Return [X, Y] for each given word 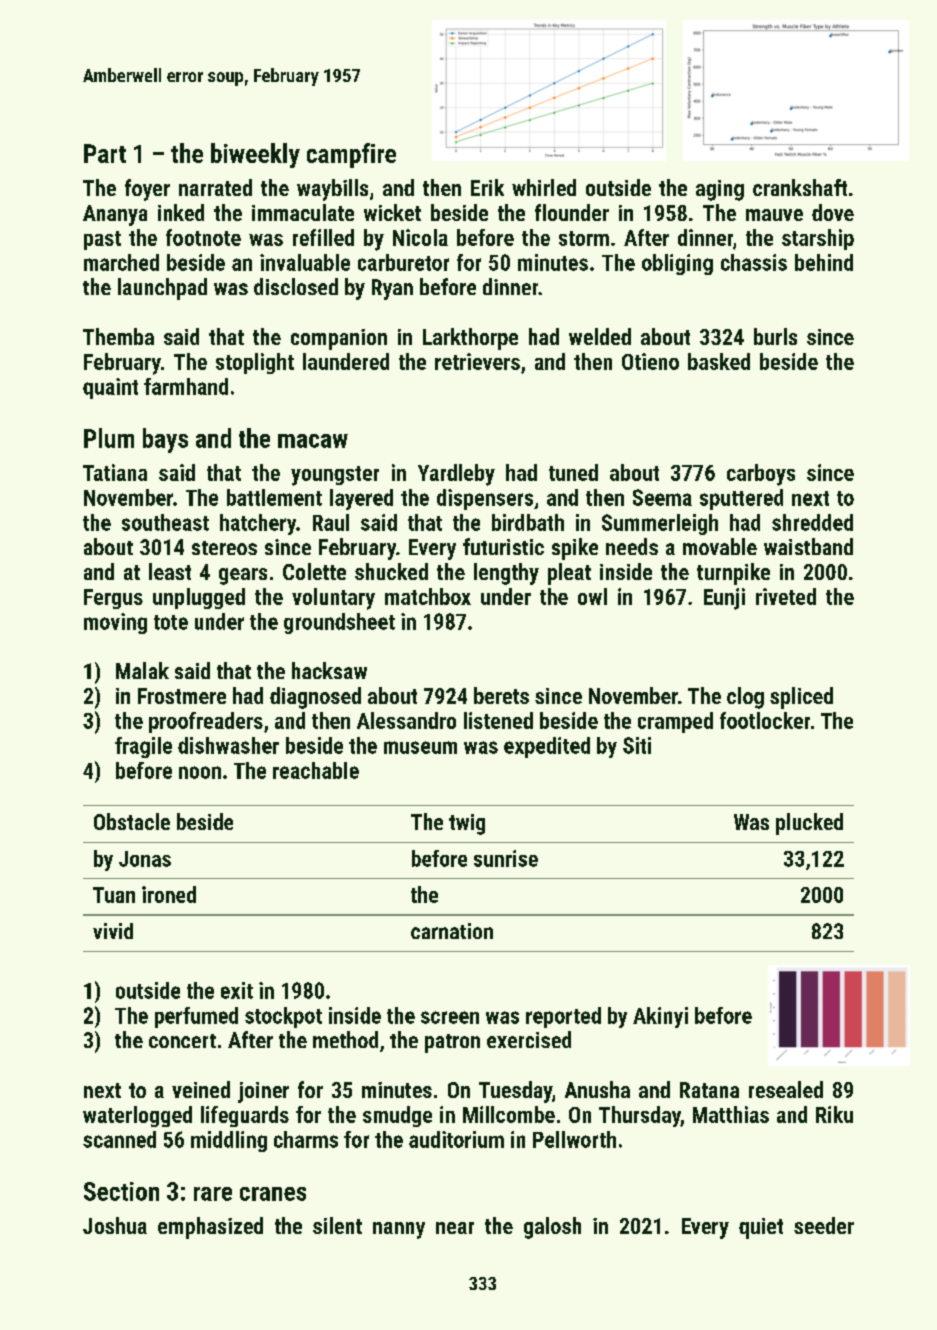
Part [105, 153]
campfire [351, 155]
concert [182, 1041]
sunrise [506, 858]
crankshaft [800, 187]
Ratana [709, 1090]
